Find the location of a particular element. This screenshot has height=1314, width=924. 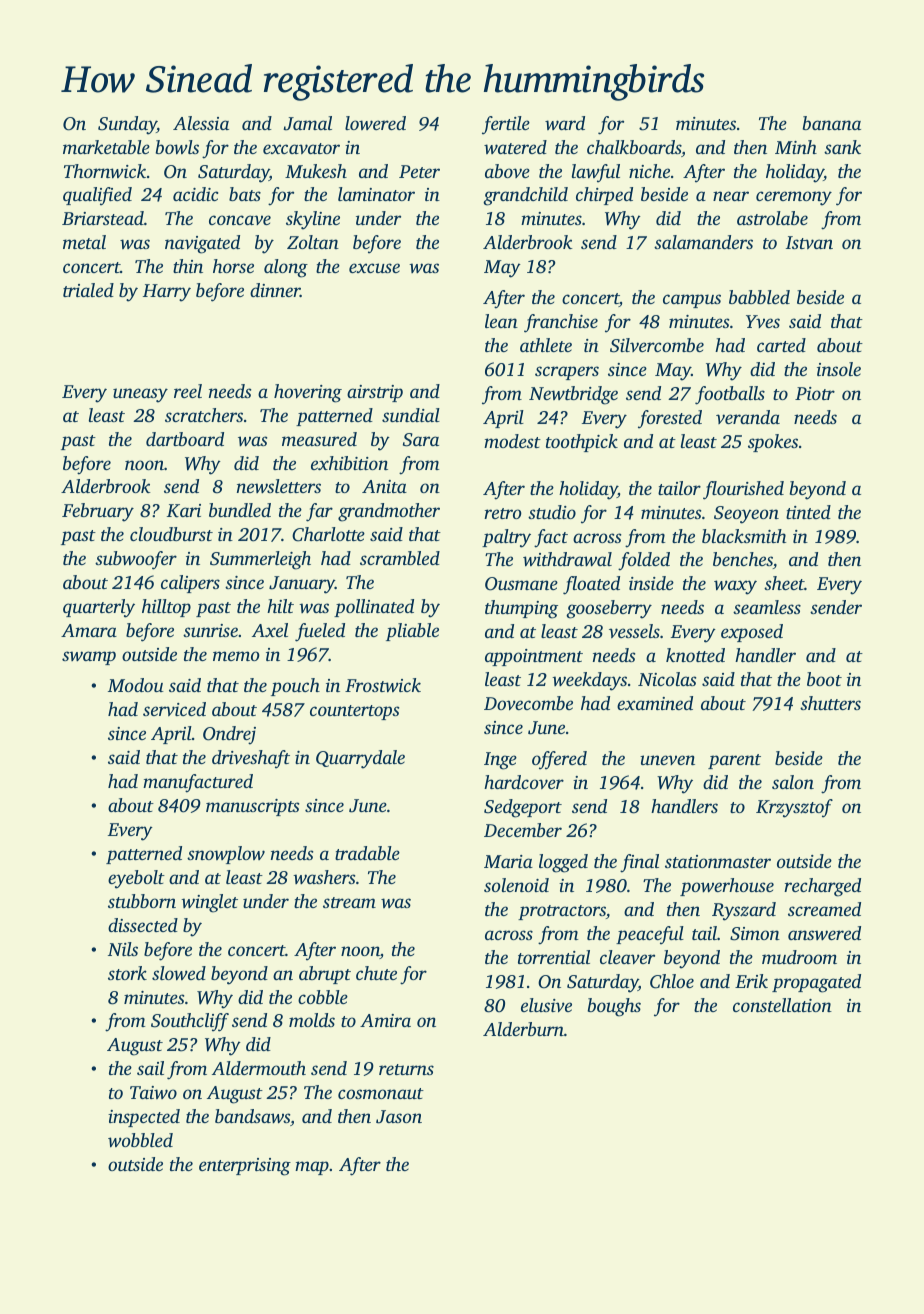

solenoid is located at coordinates (516, 885).
